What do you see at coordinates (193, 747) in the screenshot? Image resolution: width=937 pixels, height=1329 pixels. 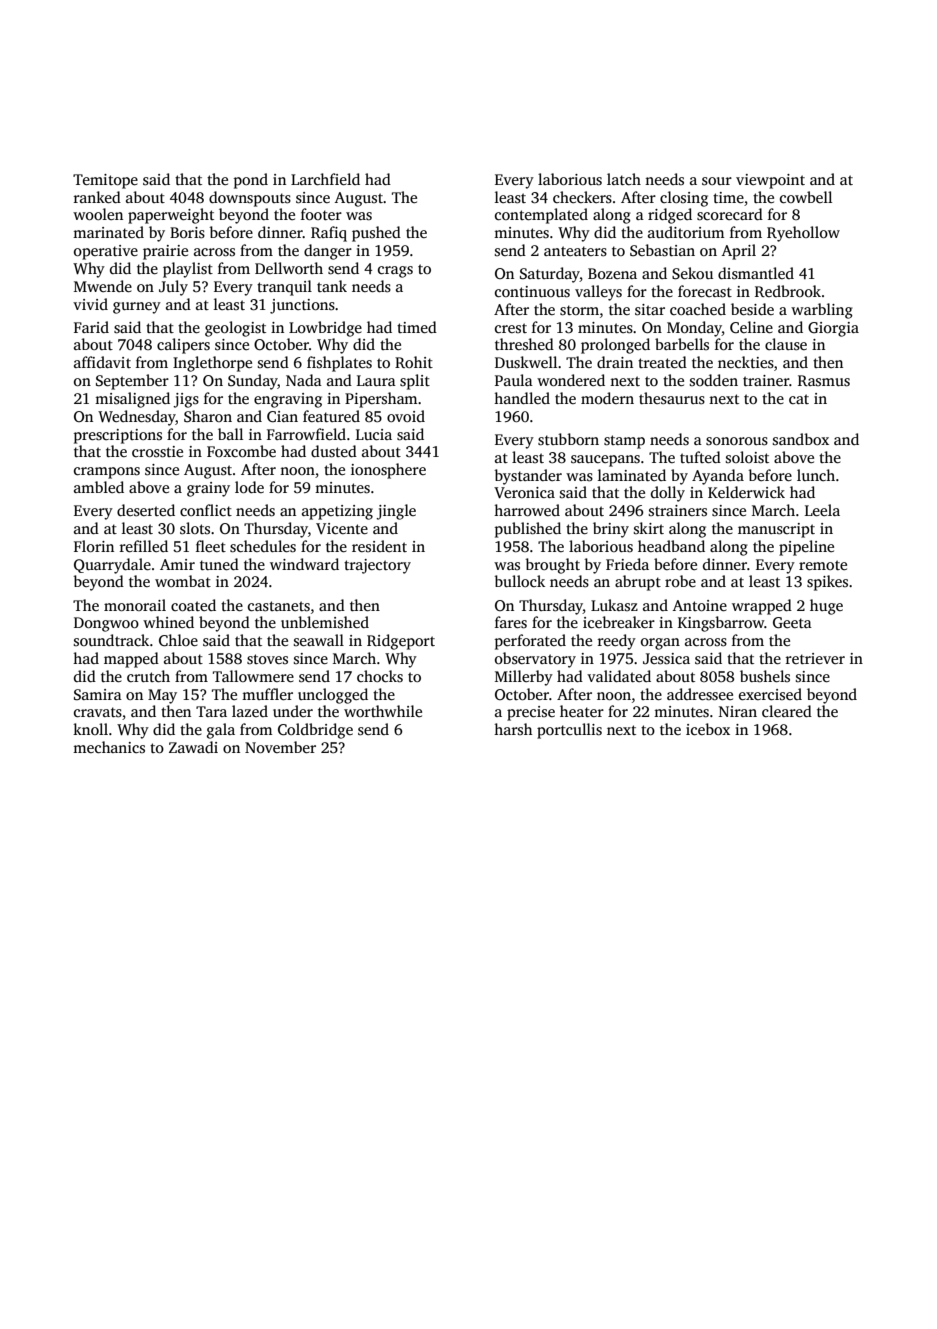 I see `Zawadi` at bounding box center [193, 747].
